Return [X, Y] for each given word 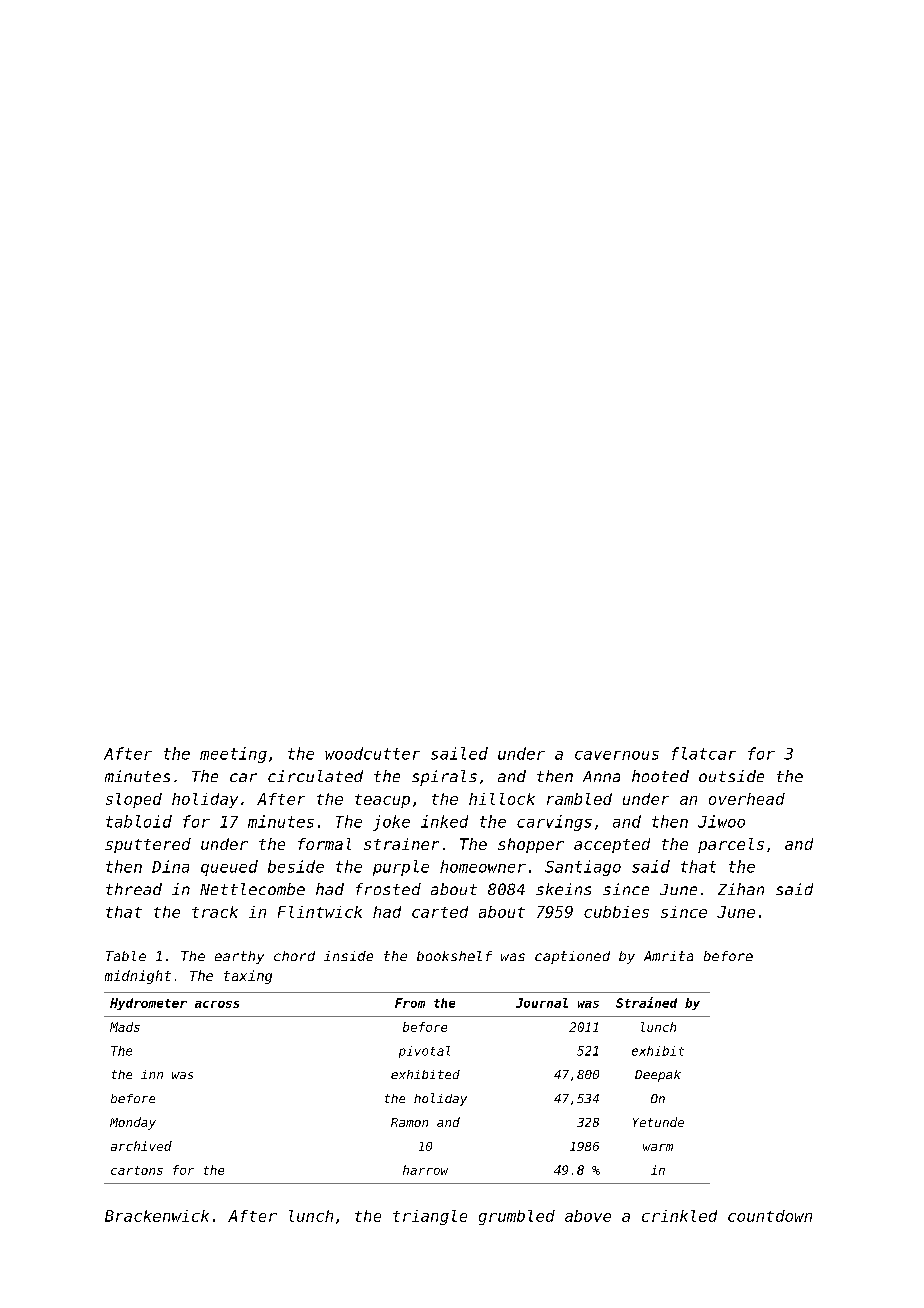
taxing [248, 977]
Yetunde [658, 1122]
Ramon [409, 1122]
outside [731, 776]
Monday [133, 1123]
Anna [601, 776]
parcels [731, 845]
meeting [233, 755]
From [410, 1003]
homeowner [483, 866]
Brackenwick [157, 1216]
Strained [646, 1002]
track [215, 912]
